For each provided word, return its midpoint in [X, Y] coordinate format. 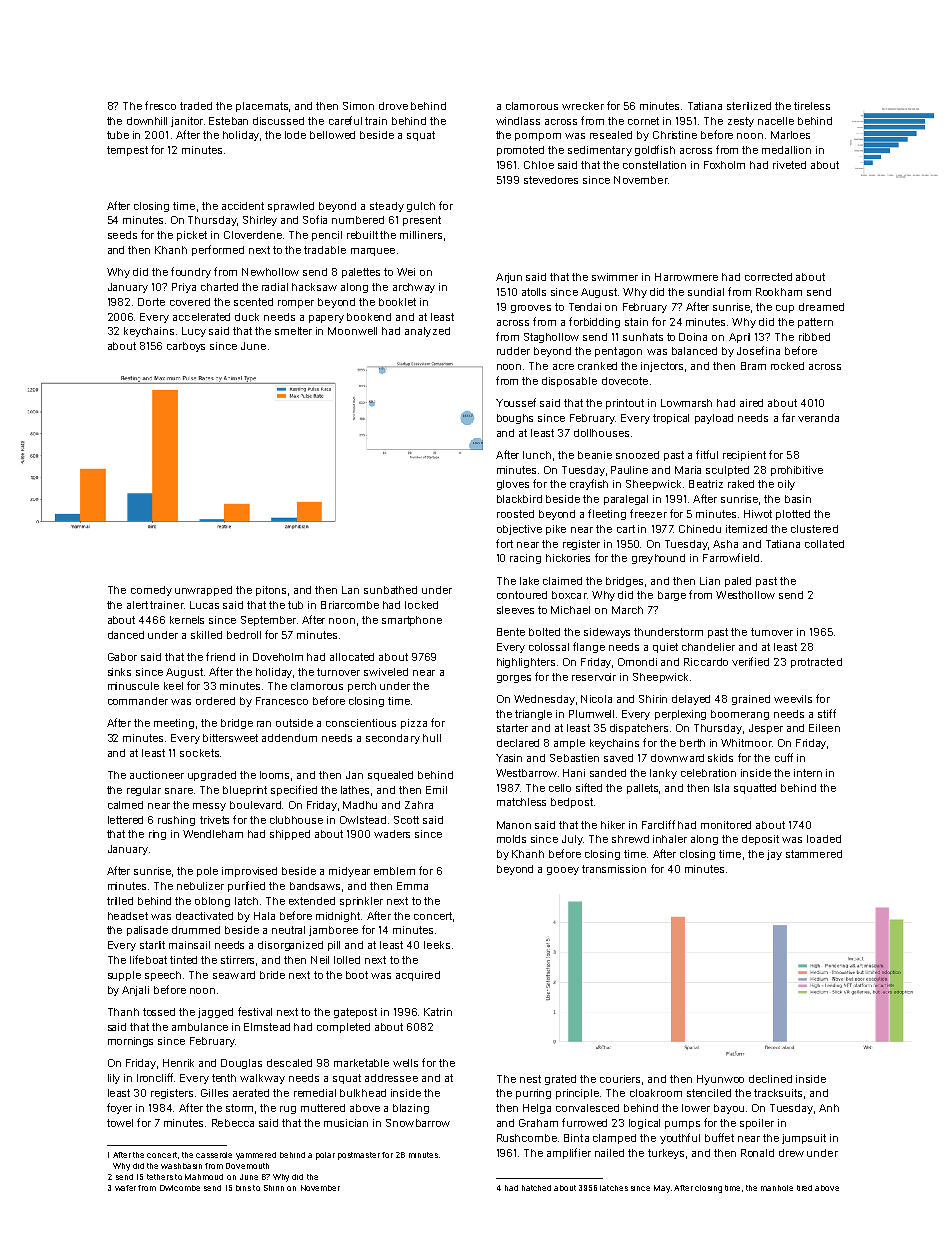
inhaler [670, 839]
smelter [293, 331]
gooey [563, 871]
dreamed [821, 307]
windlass [518, 121]
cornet [643, 121]
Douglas [241, 1064]
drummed [196, 930]
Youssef [516, 402]
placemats [262, 107]
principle [577, 1094]
